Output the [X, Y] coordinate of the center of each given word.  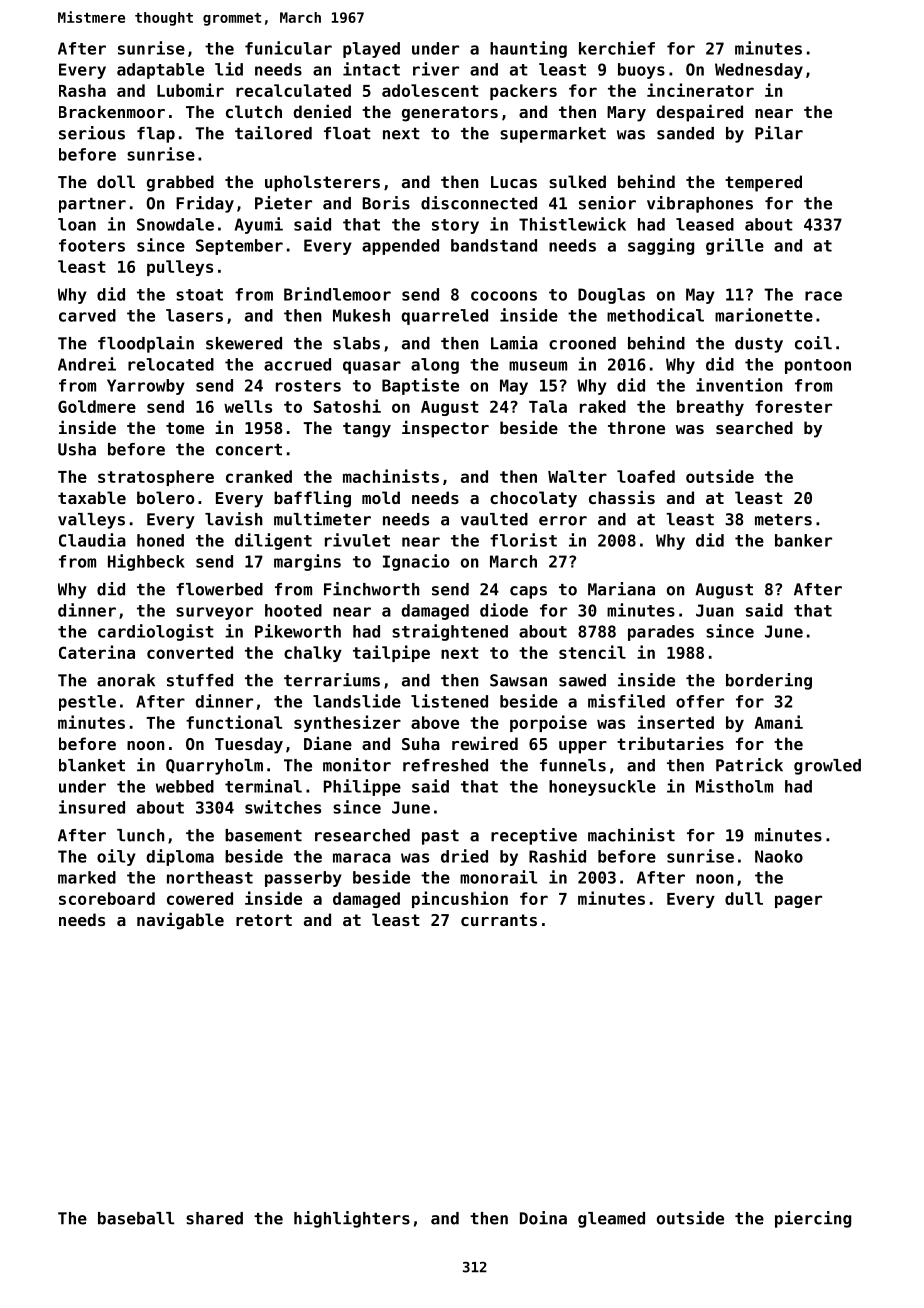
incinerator [700, 90]
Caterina [97, 652]
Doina [543, 1218]
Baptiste [420, 386]
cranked [259, 476]
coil [813, 343]
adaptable [160, 71]
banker [803, 540]
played [371, 50]
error [563, 521]
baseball [136, 1218]
